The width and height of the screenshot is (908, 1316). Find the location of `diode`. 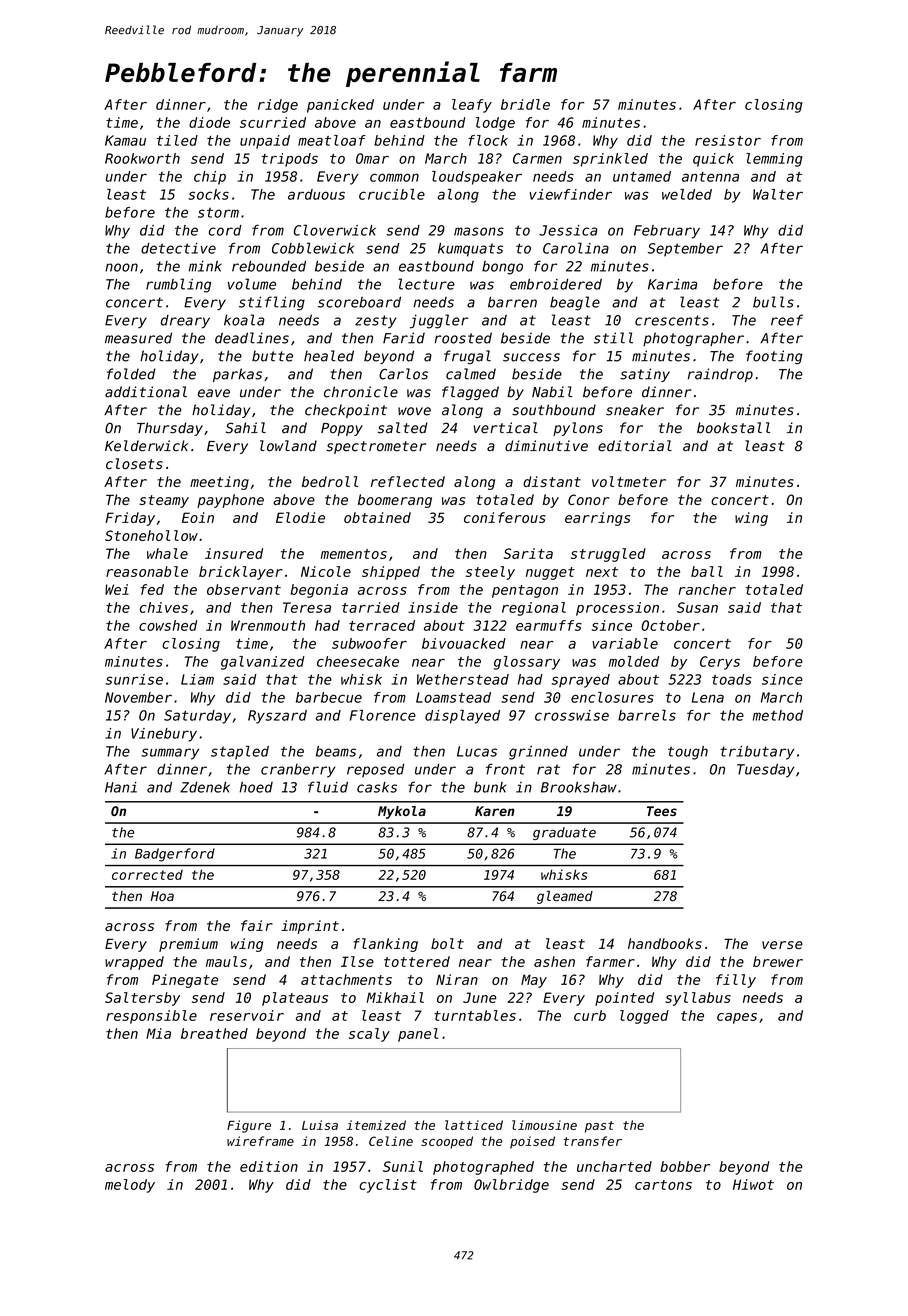

diode is located at coordinates (209, 122).
